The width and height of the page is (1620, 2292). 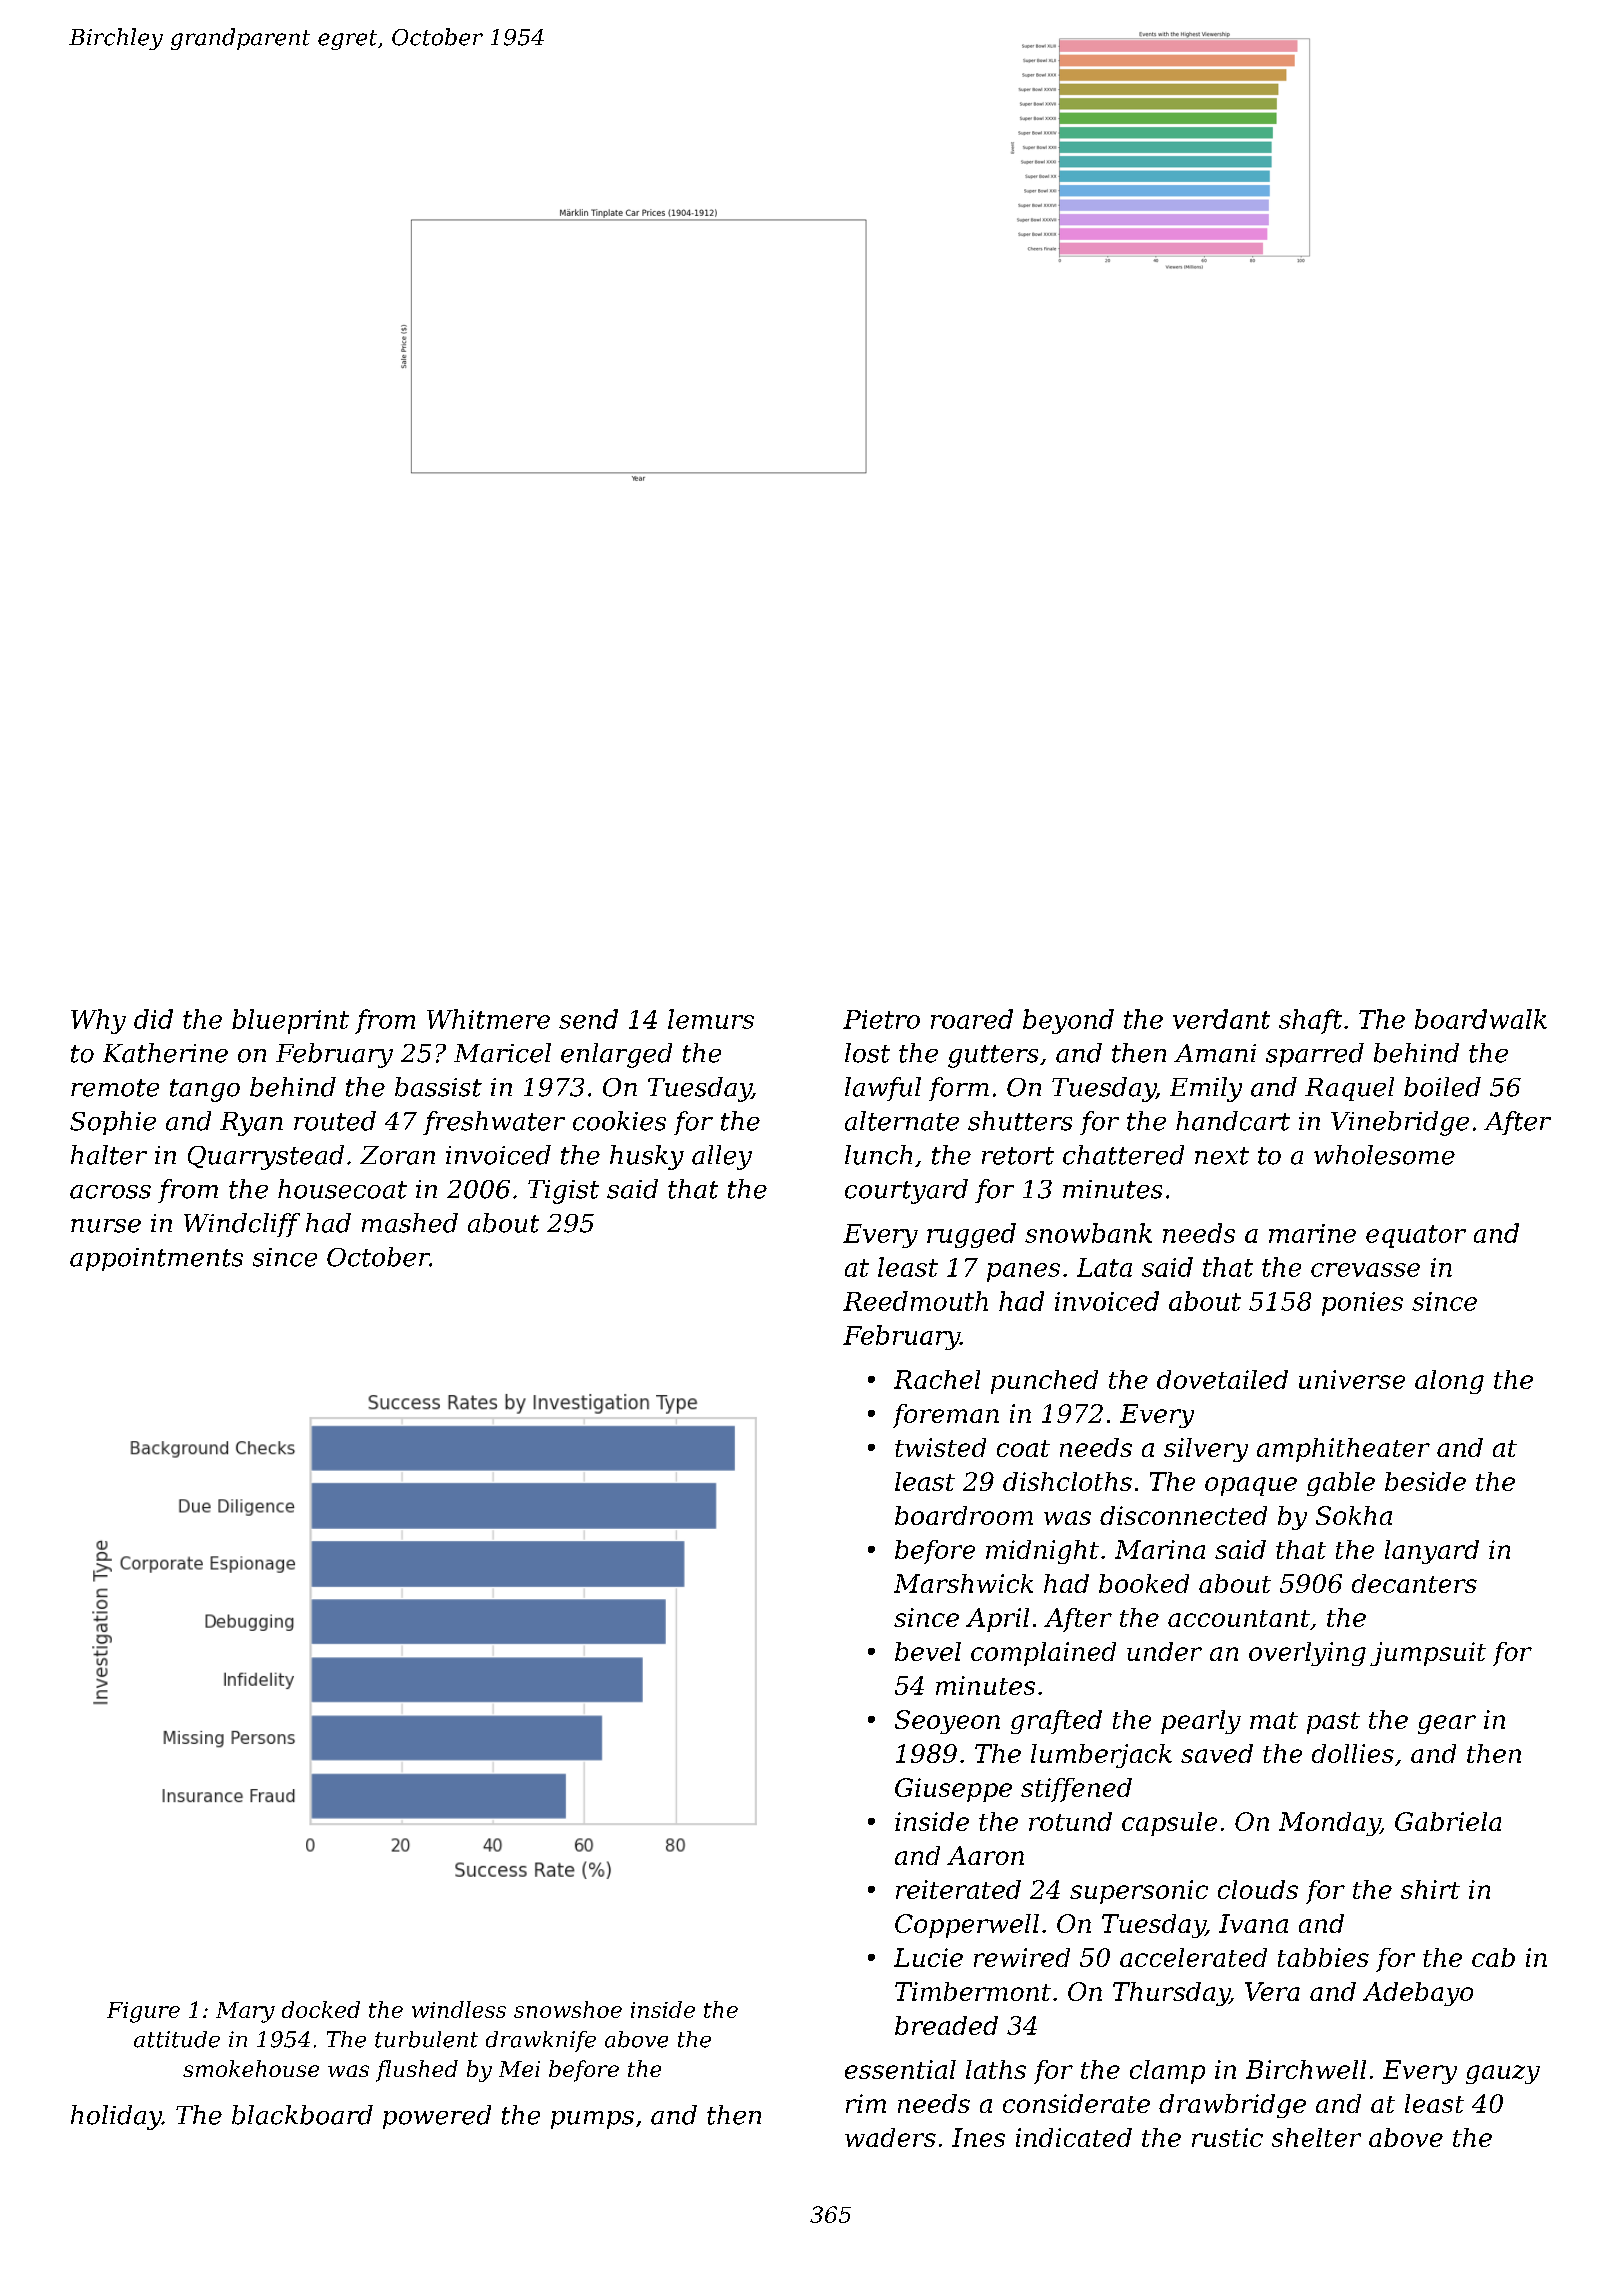 What do you see at coordinates (1354, 1515) in the page?
I see `Sokha` at bounding box center [1354, 1515].
